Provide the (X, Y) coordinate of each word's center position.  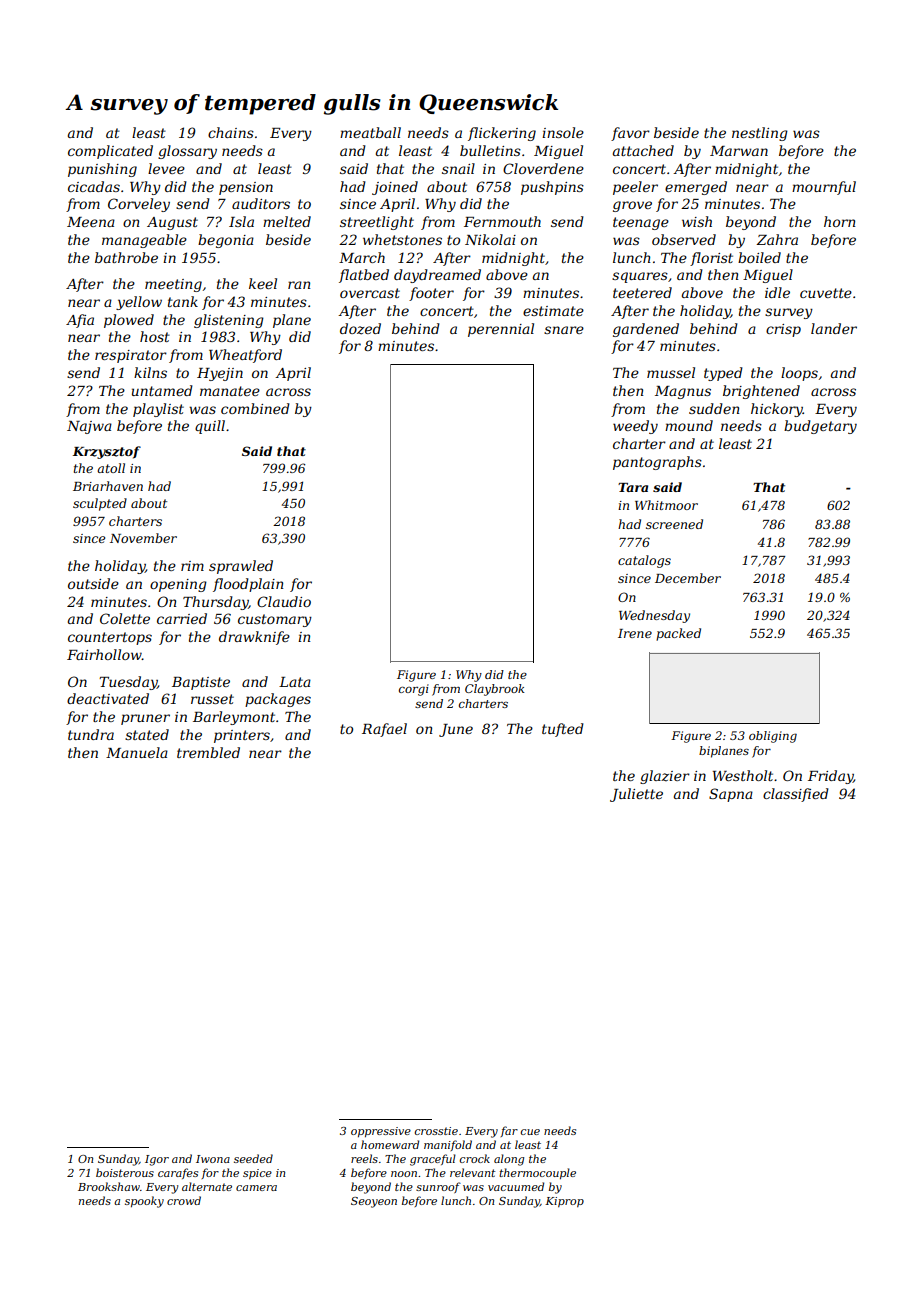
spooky (144, 1202)
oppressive (381, 1132)
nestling (760, 134)
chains (231, 132)
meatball (370, 132)
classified (796, 795)
